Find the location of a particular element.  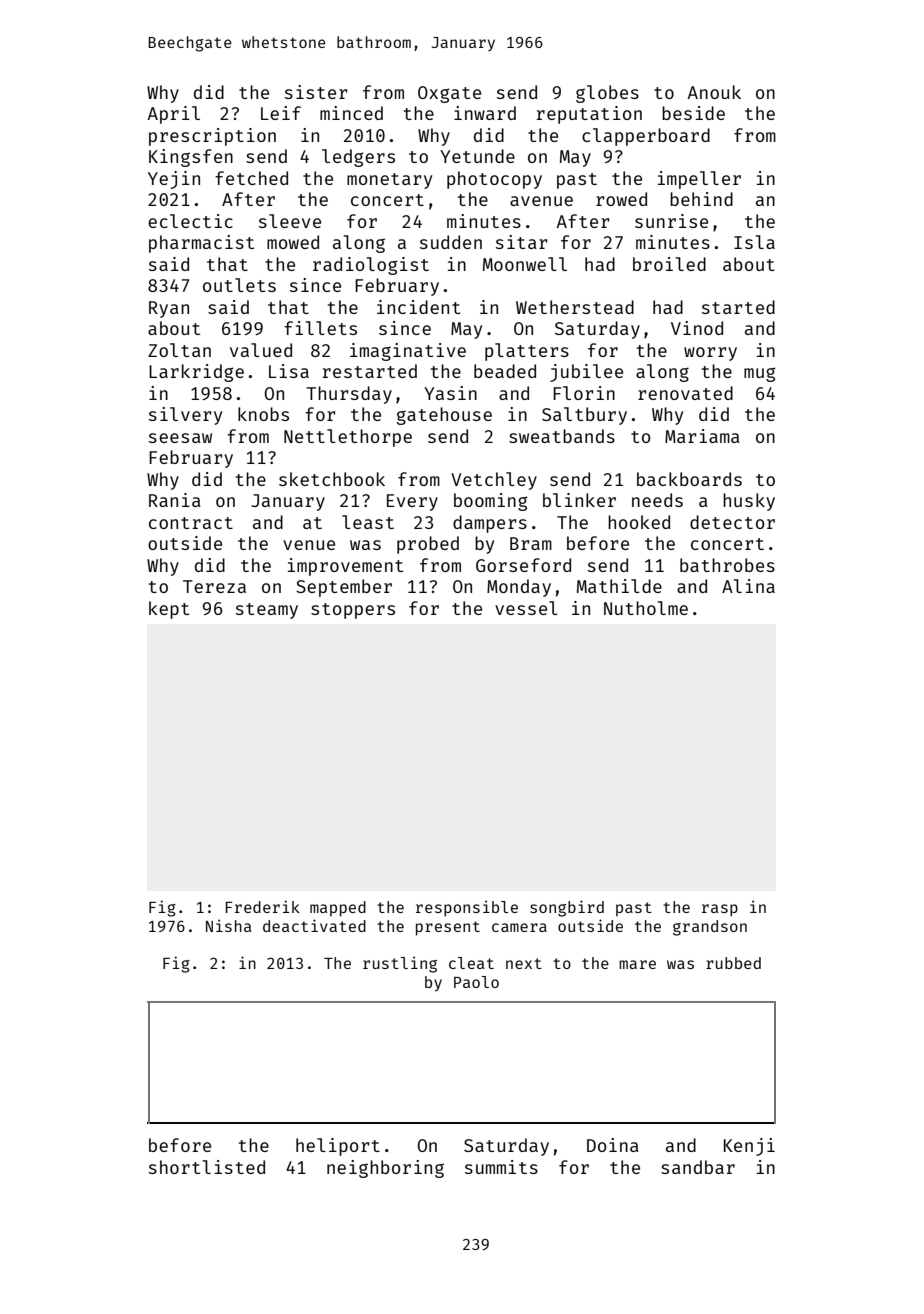

Bram is located at coordinates (531, 543).
